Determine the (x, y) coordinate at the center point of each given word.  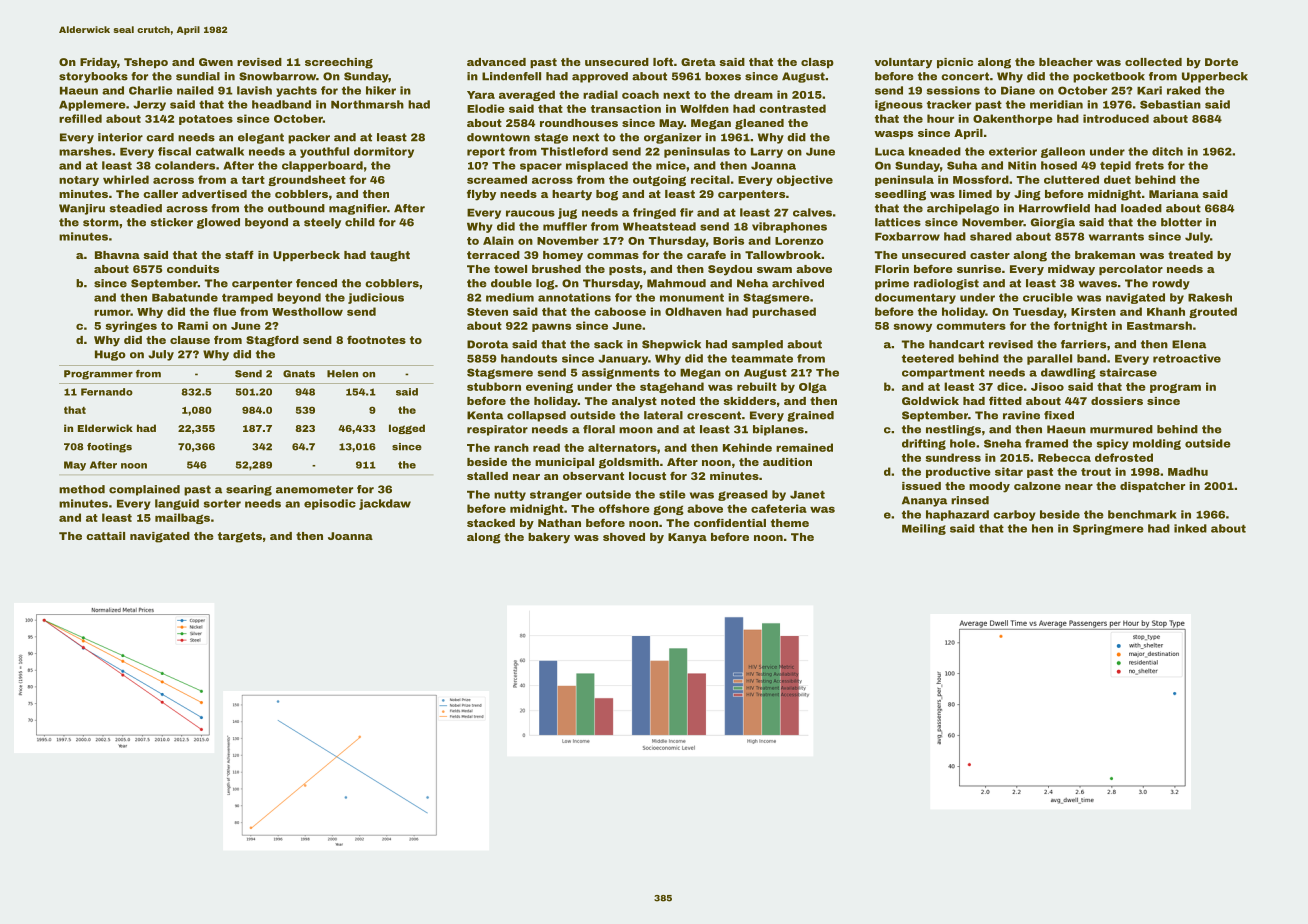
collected (1153, 62)
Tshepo (146, 63)
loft (663, 62)
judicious (376, 298)
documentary (915, 298)
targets (240, 537)
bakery (549, 538)
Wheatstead (659, 226)
